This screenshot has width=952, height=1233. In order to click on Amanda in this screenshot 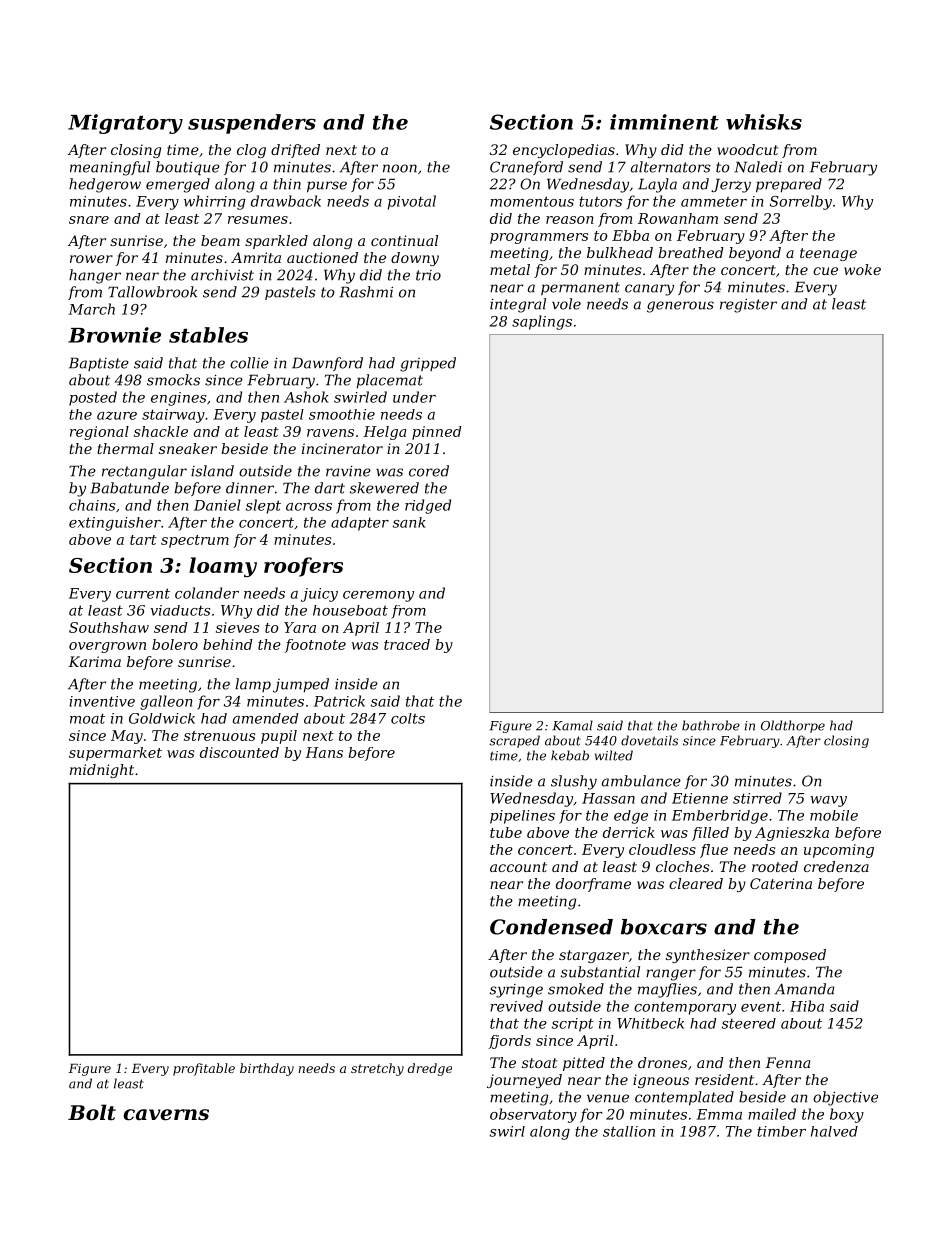, I will do `click(804, 989)`.
